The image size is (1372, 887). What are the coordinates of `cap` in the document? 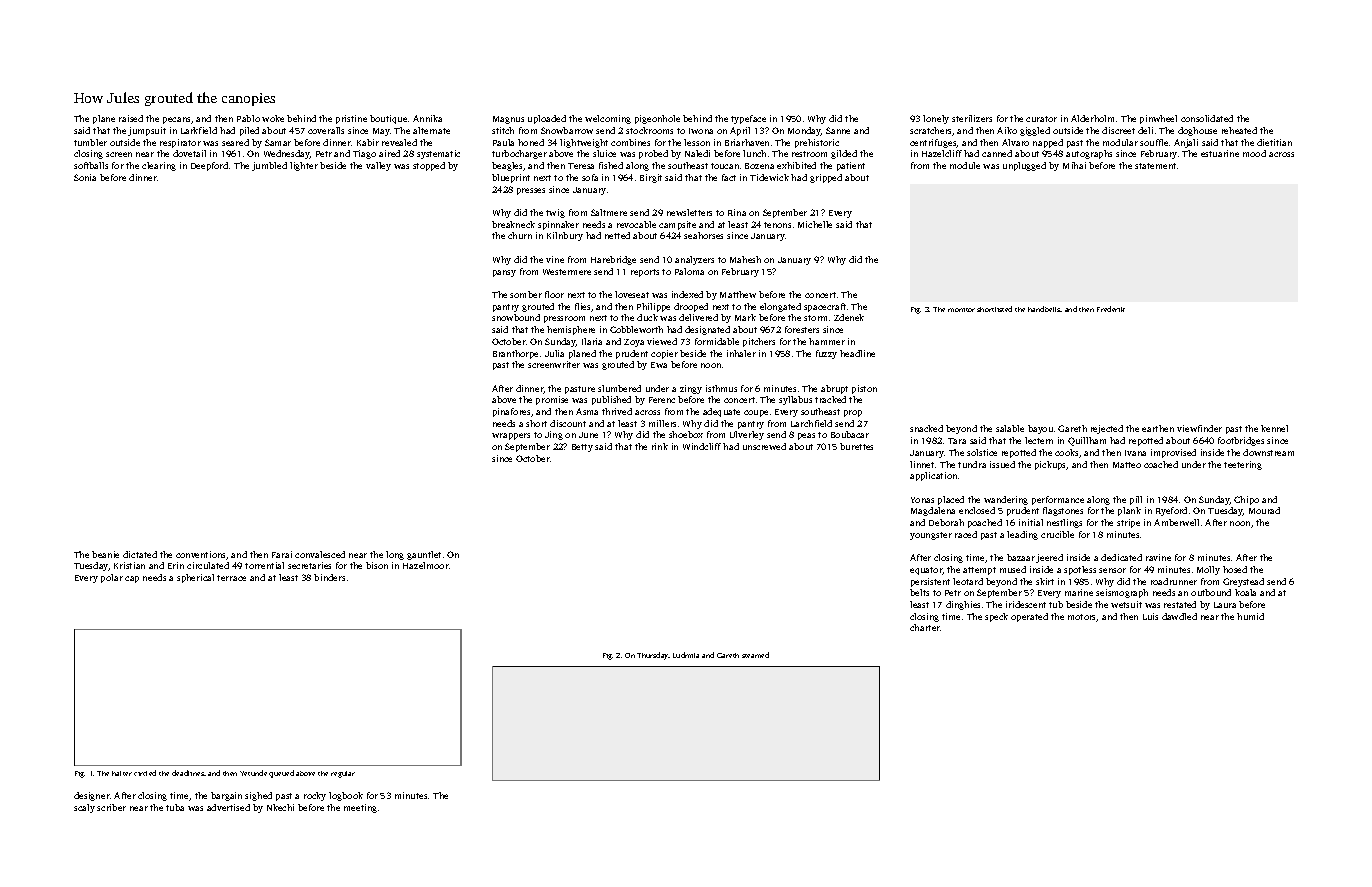 It's located at (132, 579).
